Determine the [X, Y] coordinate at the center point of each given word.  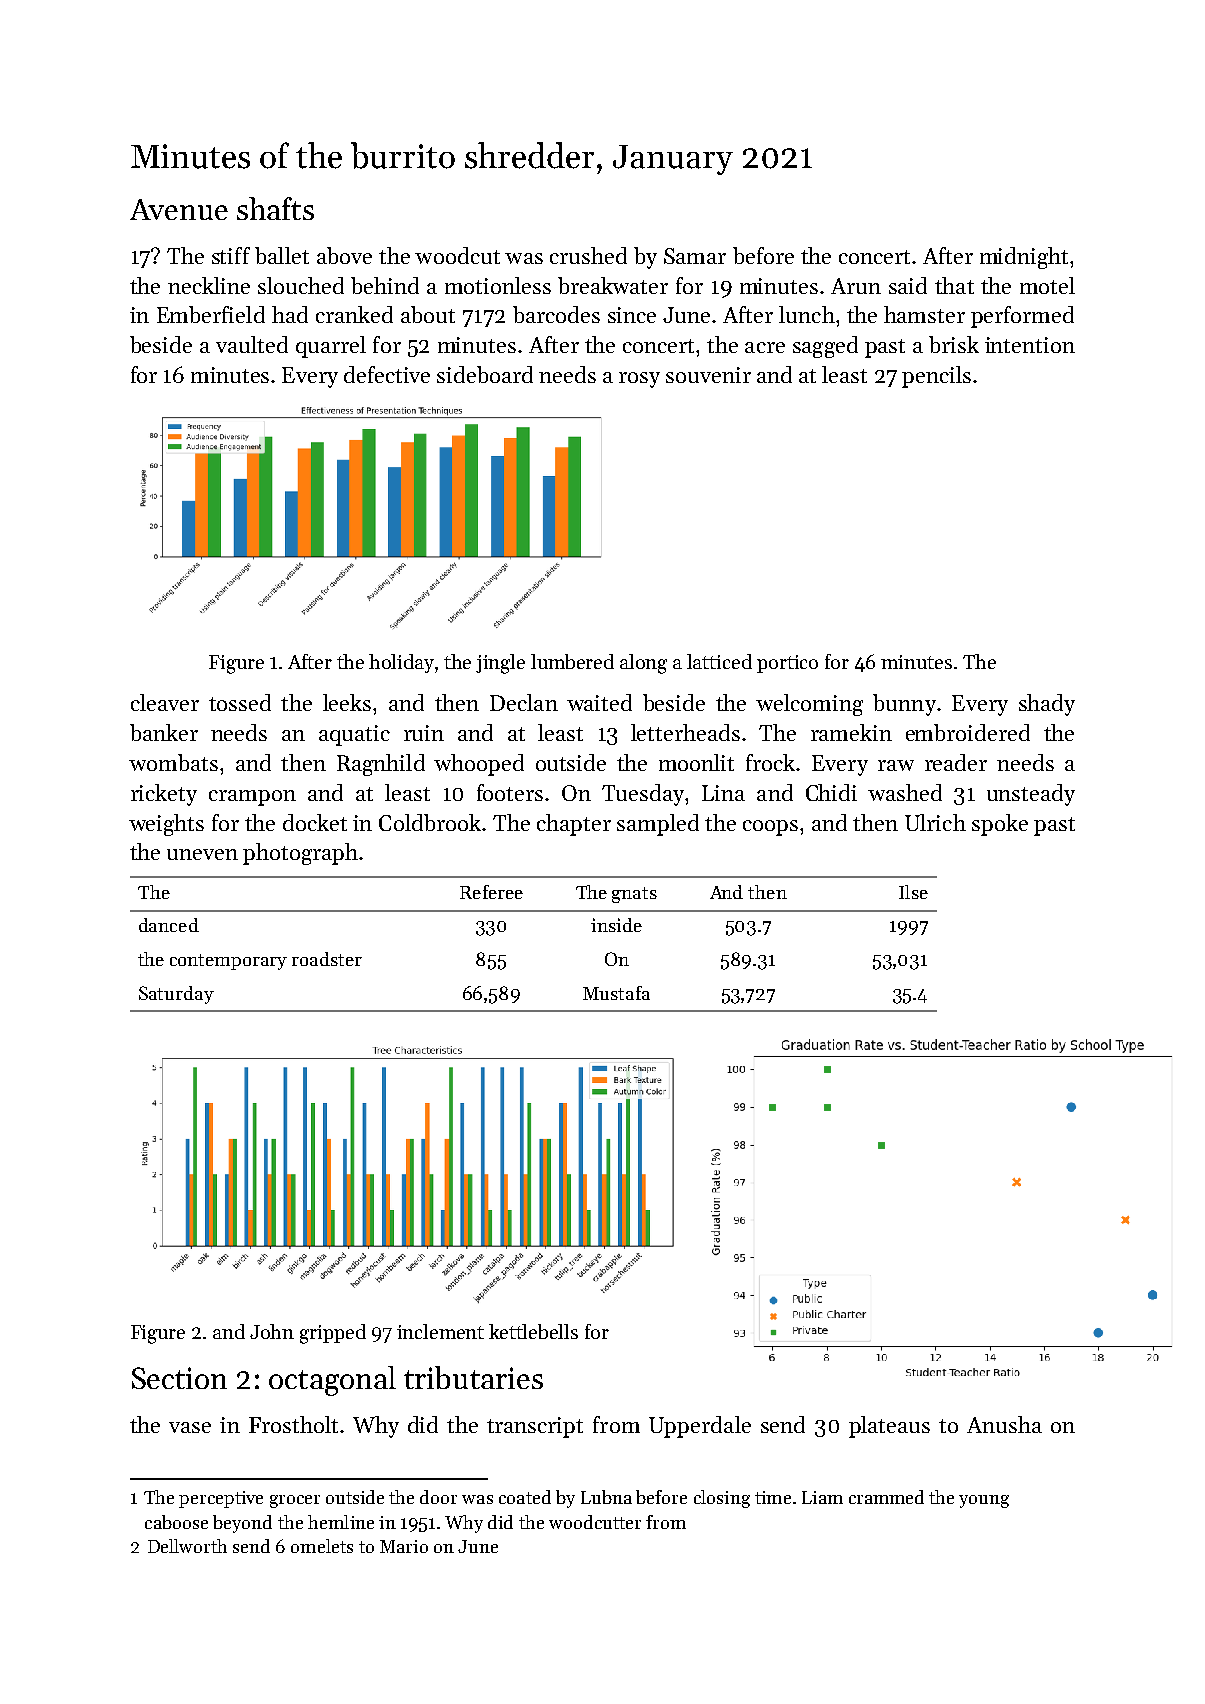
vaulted [252, 344]
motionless [498, 285]
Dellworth [187, 1546]
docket [315, 822]
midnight [1024, 258]
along [643, 664]
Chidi [831, 792]
